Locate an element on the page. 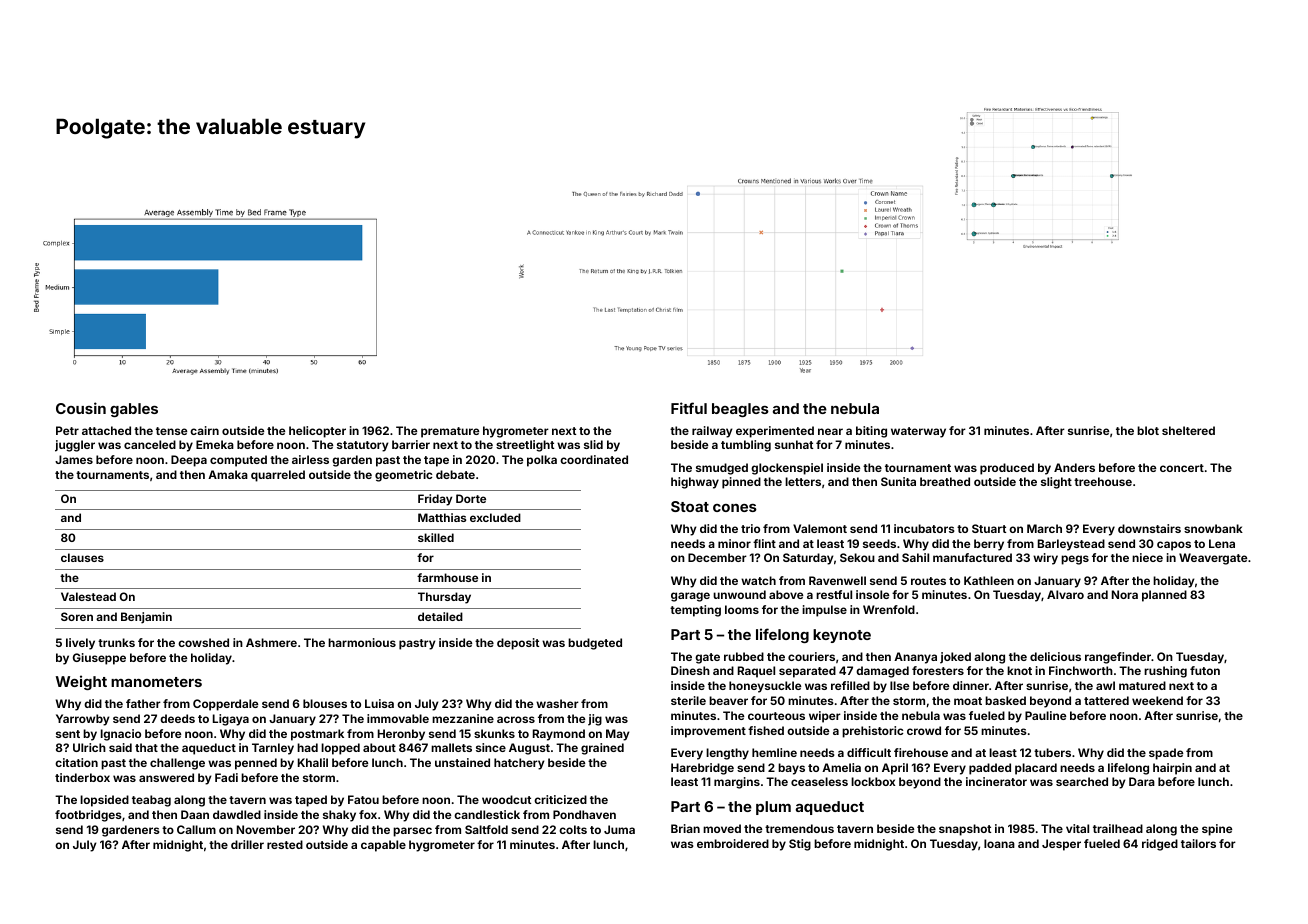 The height and width of the page is (924, 1308). Amaka is located at coordinates (228, 474).
